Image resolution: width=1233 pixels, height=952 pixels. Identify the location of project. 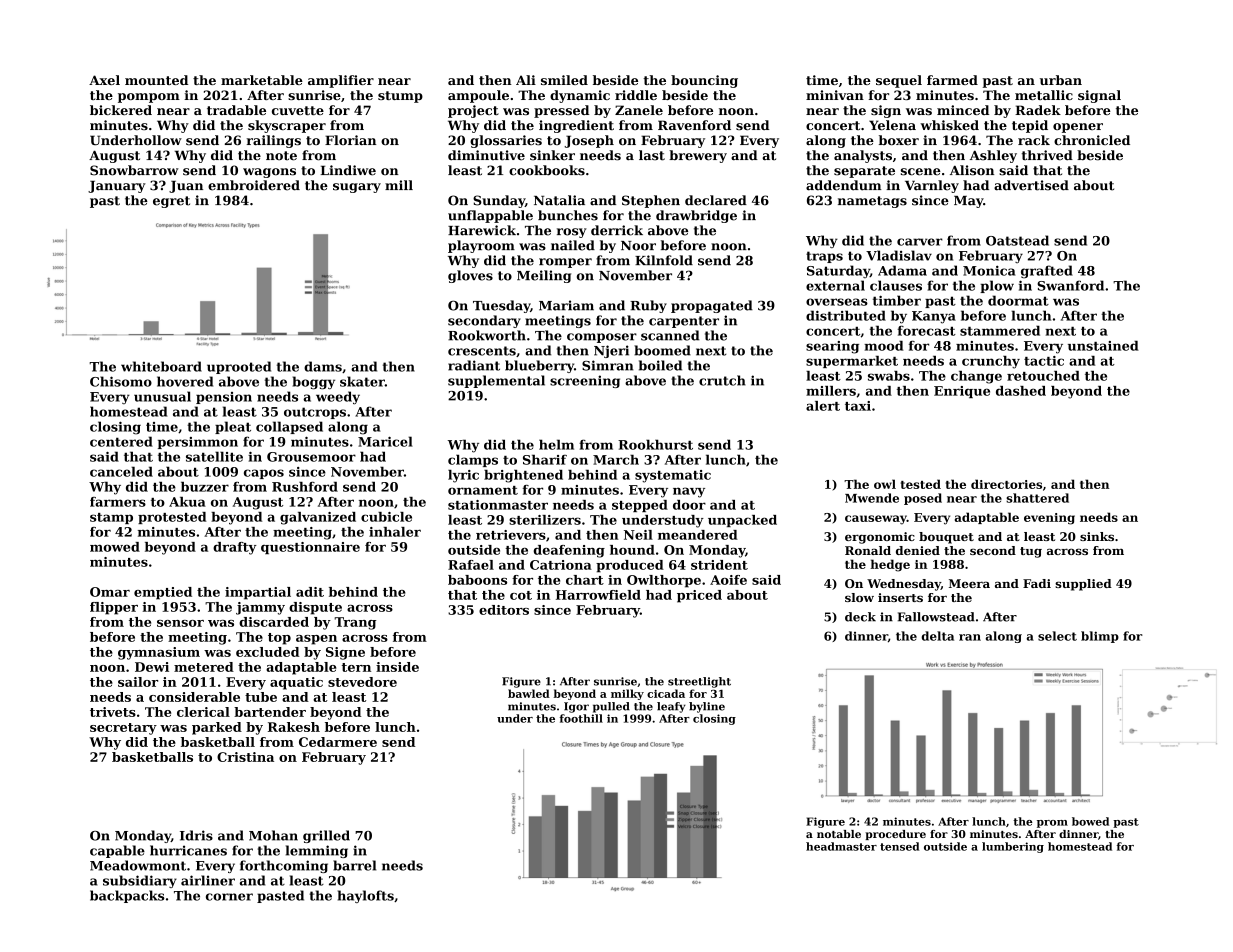
(473, 111).
